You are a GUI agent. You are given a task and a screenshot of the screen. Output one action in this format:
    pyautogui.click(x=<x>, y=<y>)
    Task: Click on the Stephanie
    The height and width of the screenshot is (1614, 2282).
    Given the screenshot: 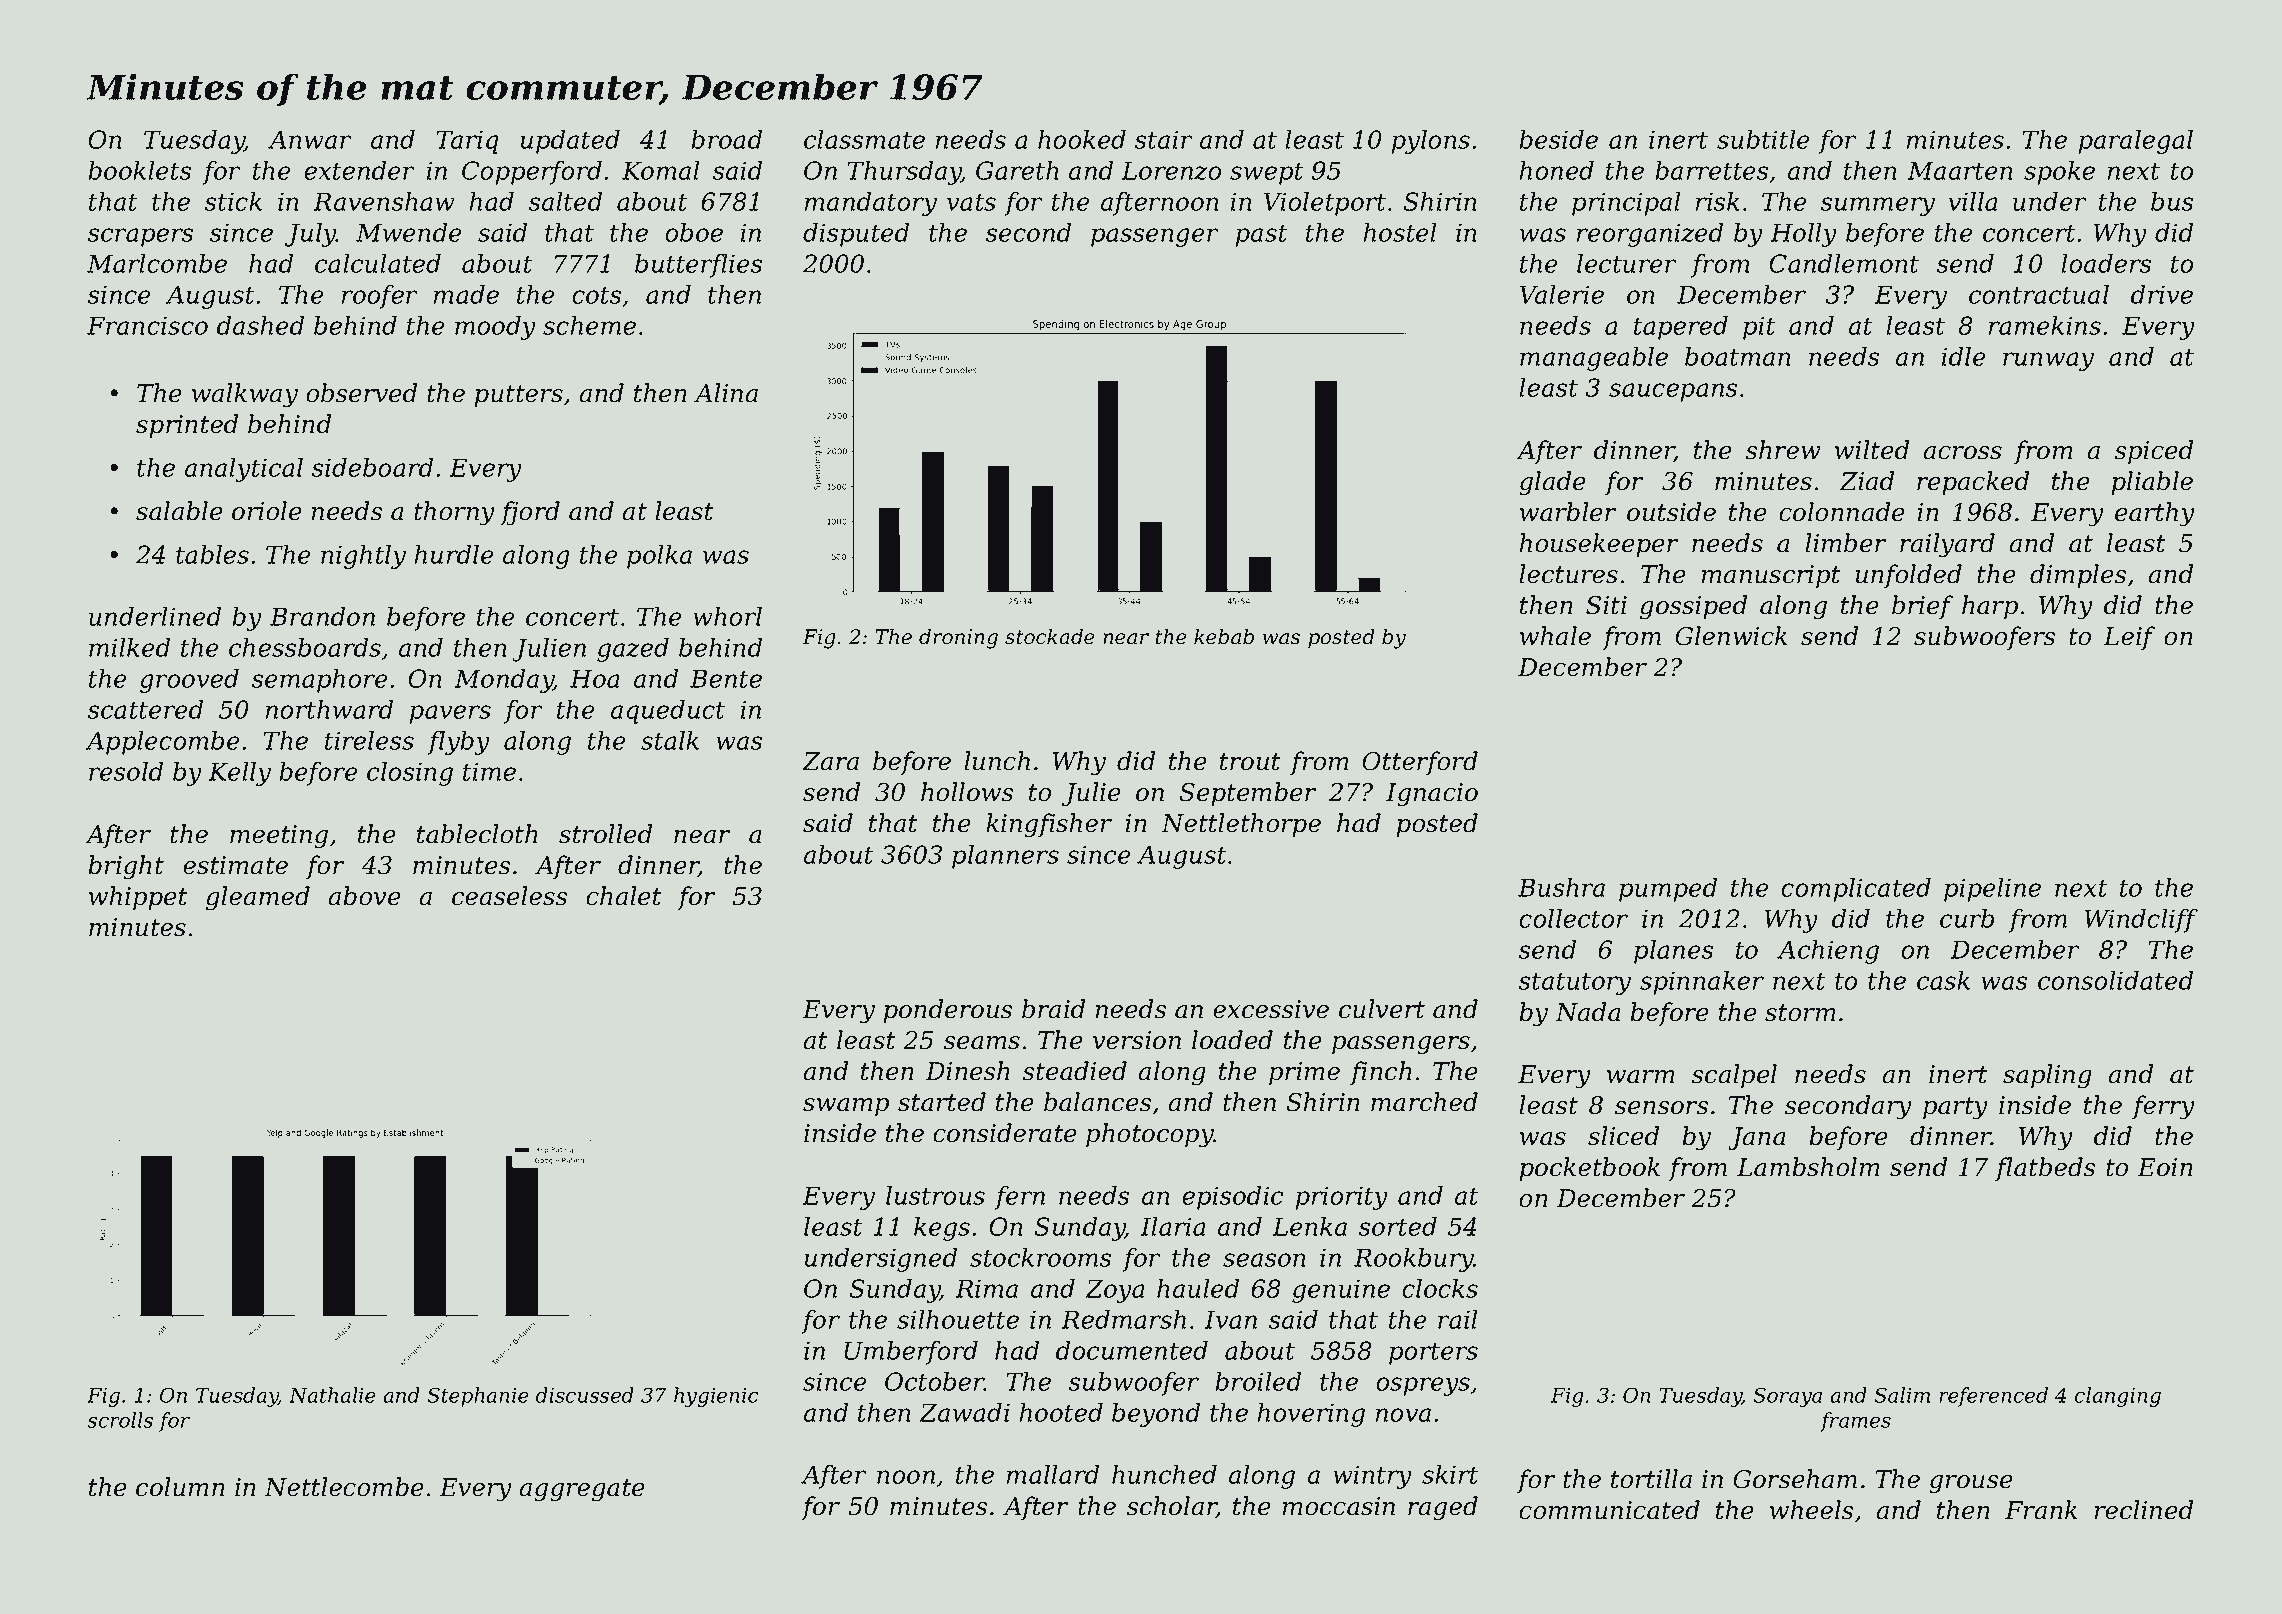 What is the action you would take?
    pyautogui.click(x=478, y=1397)
